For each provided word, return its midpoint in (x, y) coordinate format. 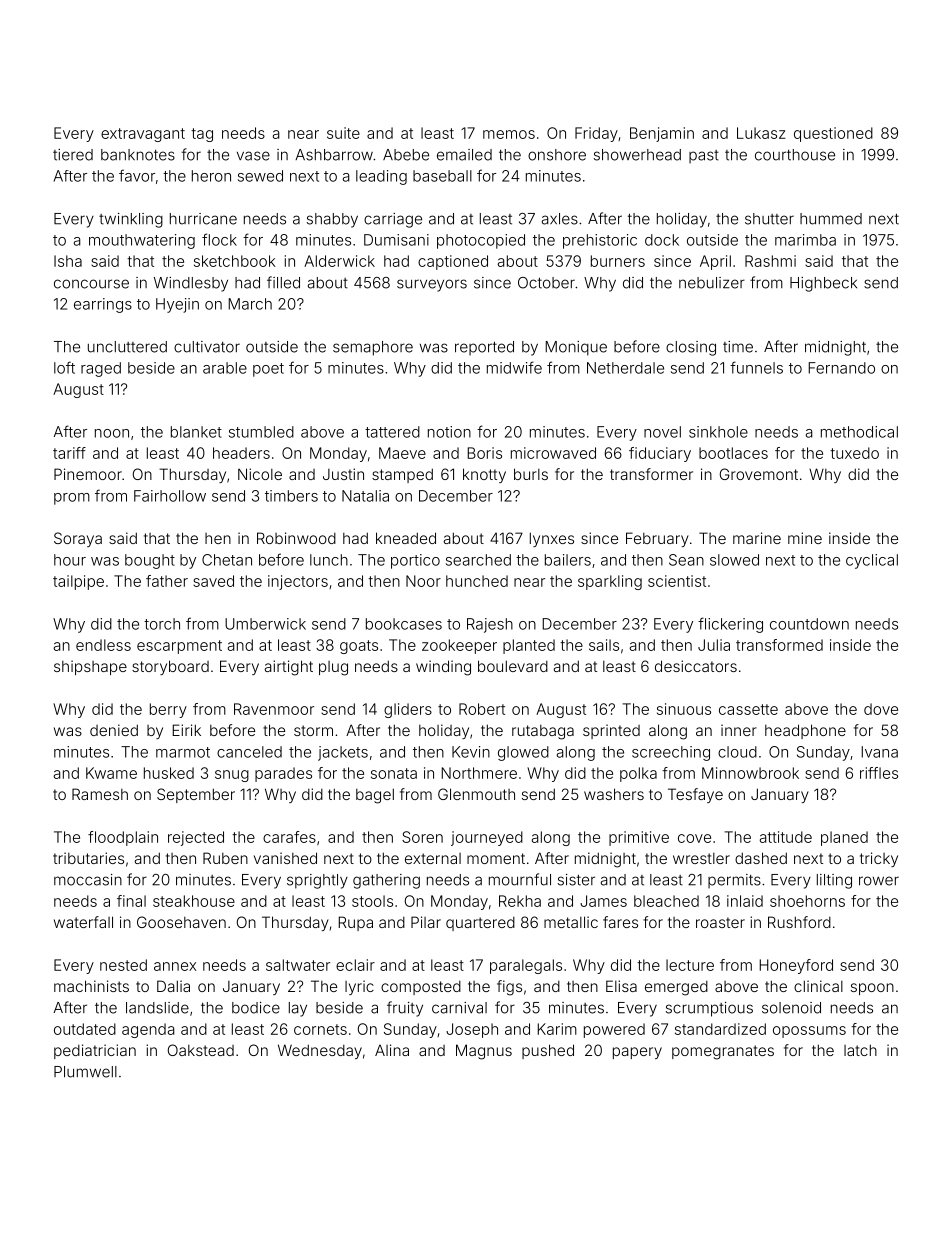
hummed (831, 219)
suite (343, 133)
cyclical (872, 561)
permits (734, 881)
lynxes (552, 539)
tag (202, 135)
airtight (289, 668)
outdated (85, 1029)
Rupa (355, 923)
